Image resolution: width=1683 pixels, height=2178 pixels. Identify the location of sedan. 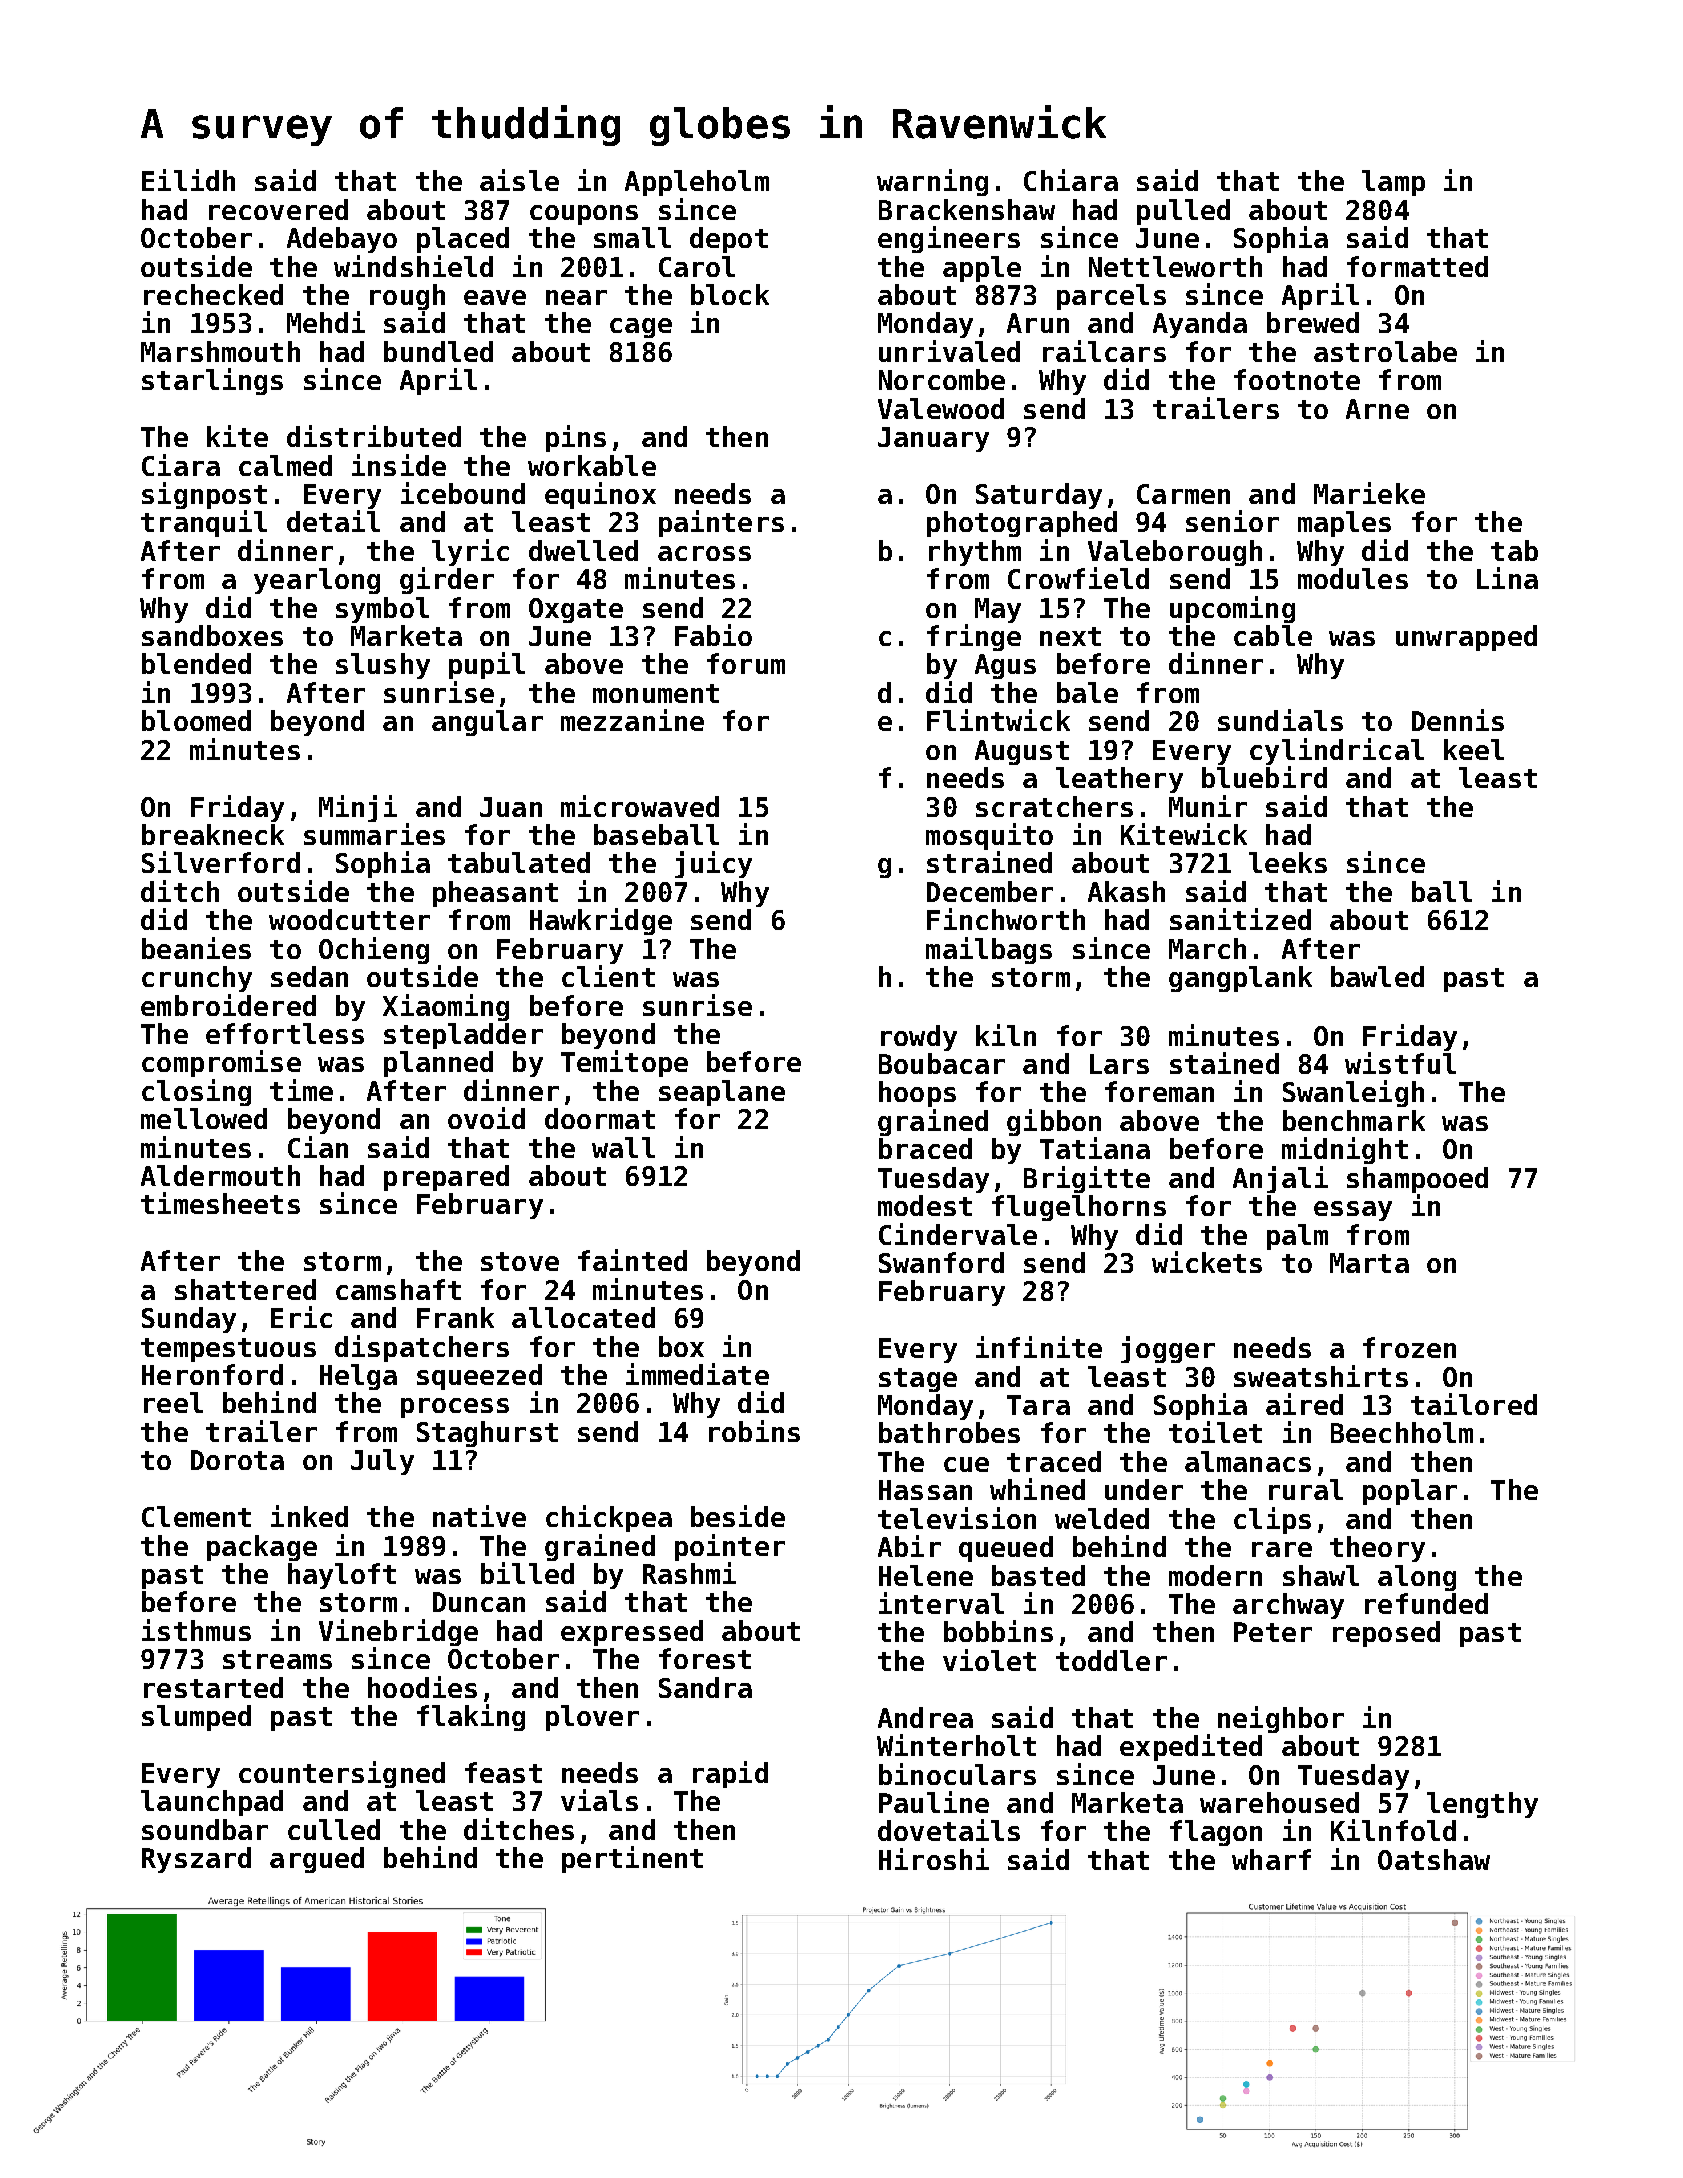
(309, 976).
